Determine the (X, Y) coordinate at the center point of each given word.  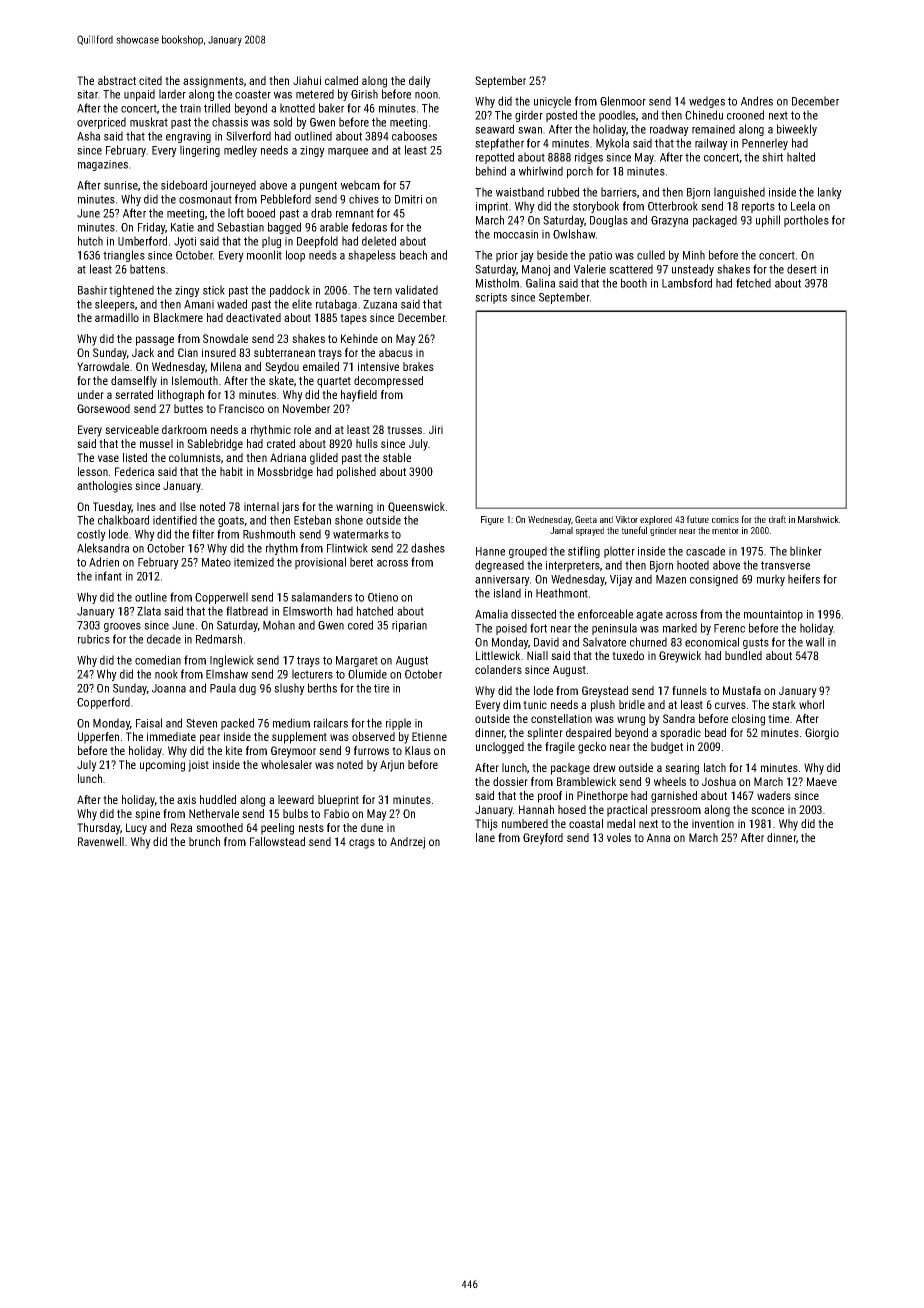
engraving (188, 137)
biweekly (797, 130)
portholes (806, 221)
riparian (409, 626)
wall (815, 642)
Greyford (543, 839)
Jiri (436, 429)
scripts (491, 298)
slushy (289, 689)
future (698, 519)
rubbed (563, 192)
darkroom (184, 429)
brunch (204, 841)
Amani (199, 304)
